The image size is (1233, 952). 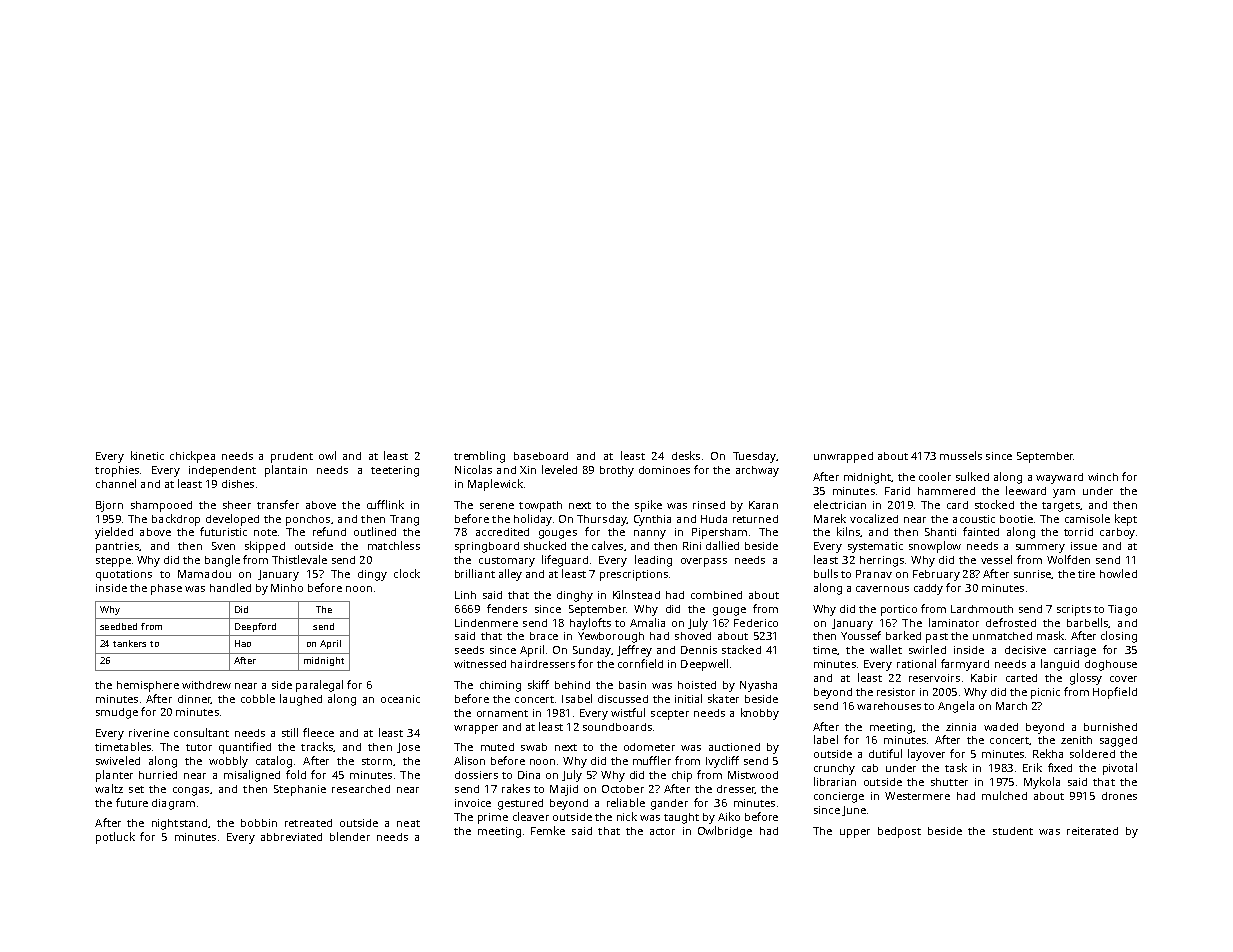 What do you see at coordinates (934, 678) in the document?
I see `reservoirs` at bounding box center [934, 678].
